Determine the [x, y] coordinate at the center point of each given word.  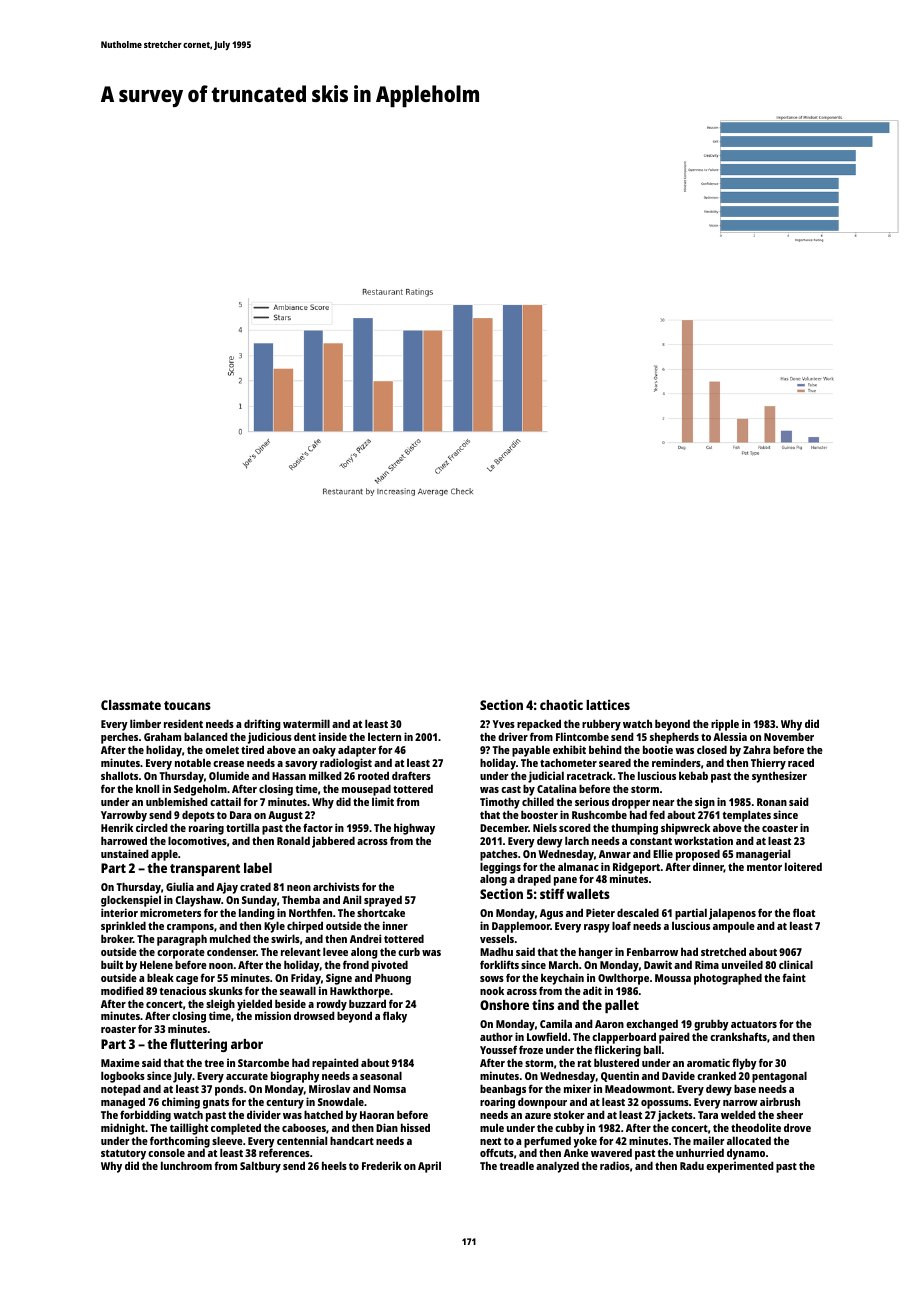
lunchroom [186, 1165]
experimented [740, 1167]
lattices [608, 704]
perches [119, 738]
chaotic [561, 704]
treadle [517, 1165]
